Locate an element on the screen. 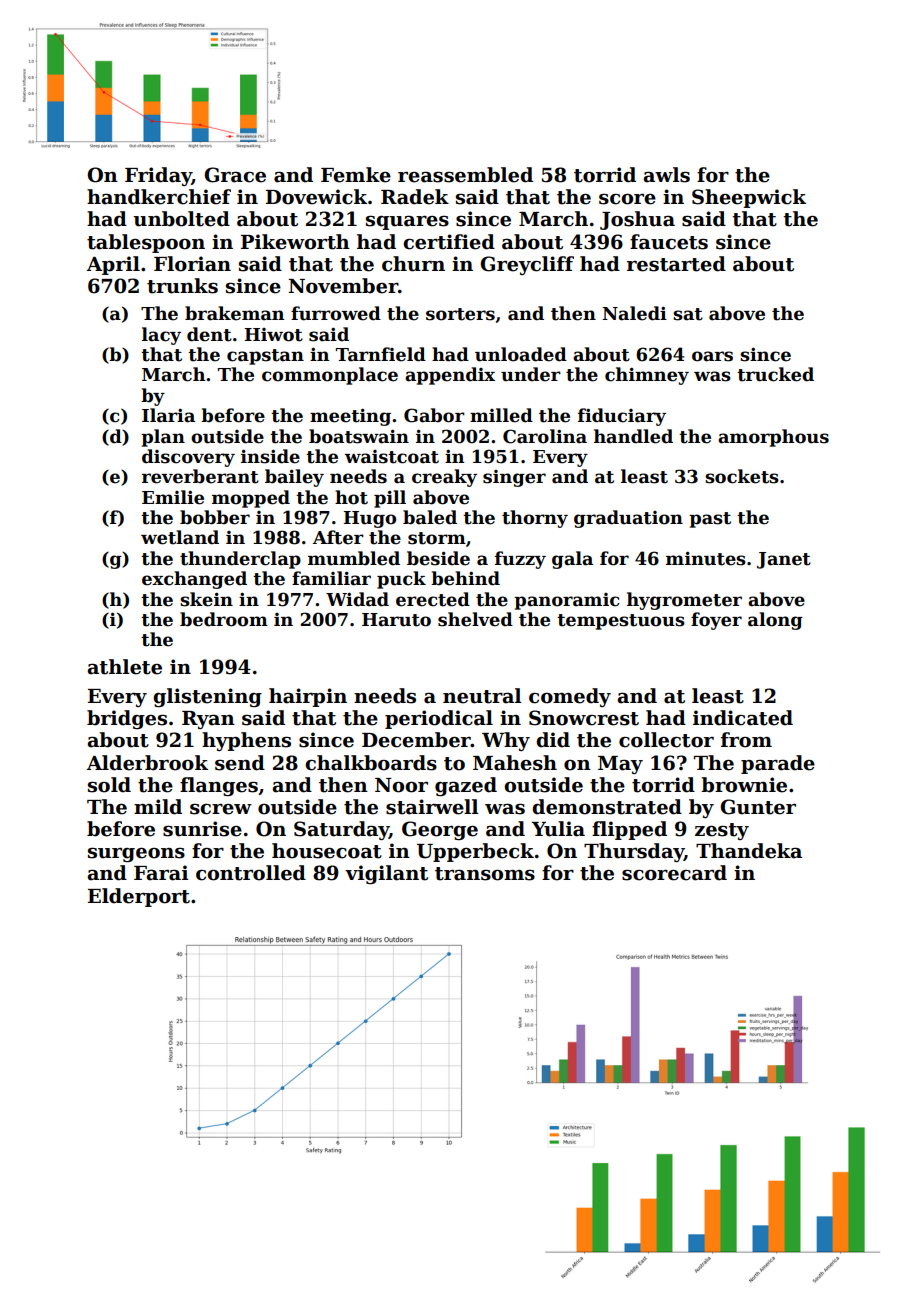  transoms is located at coordinates (485, 874).
